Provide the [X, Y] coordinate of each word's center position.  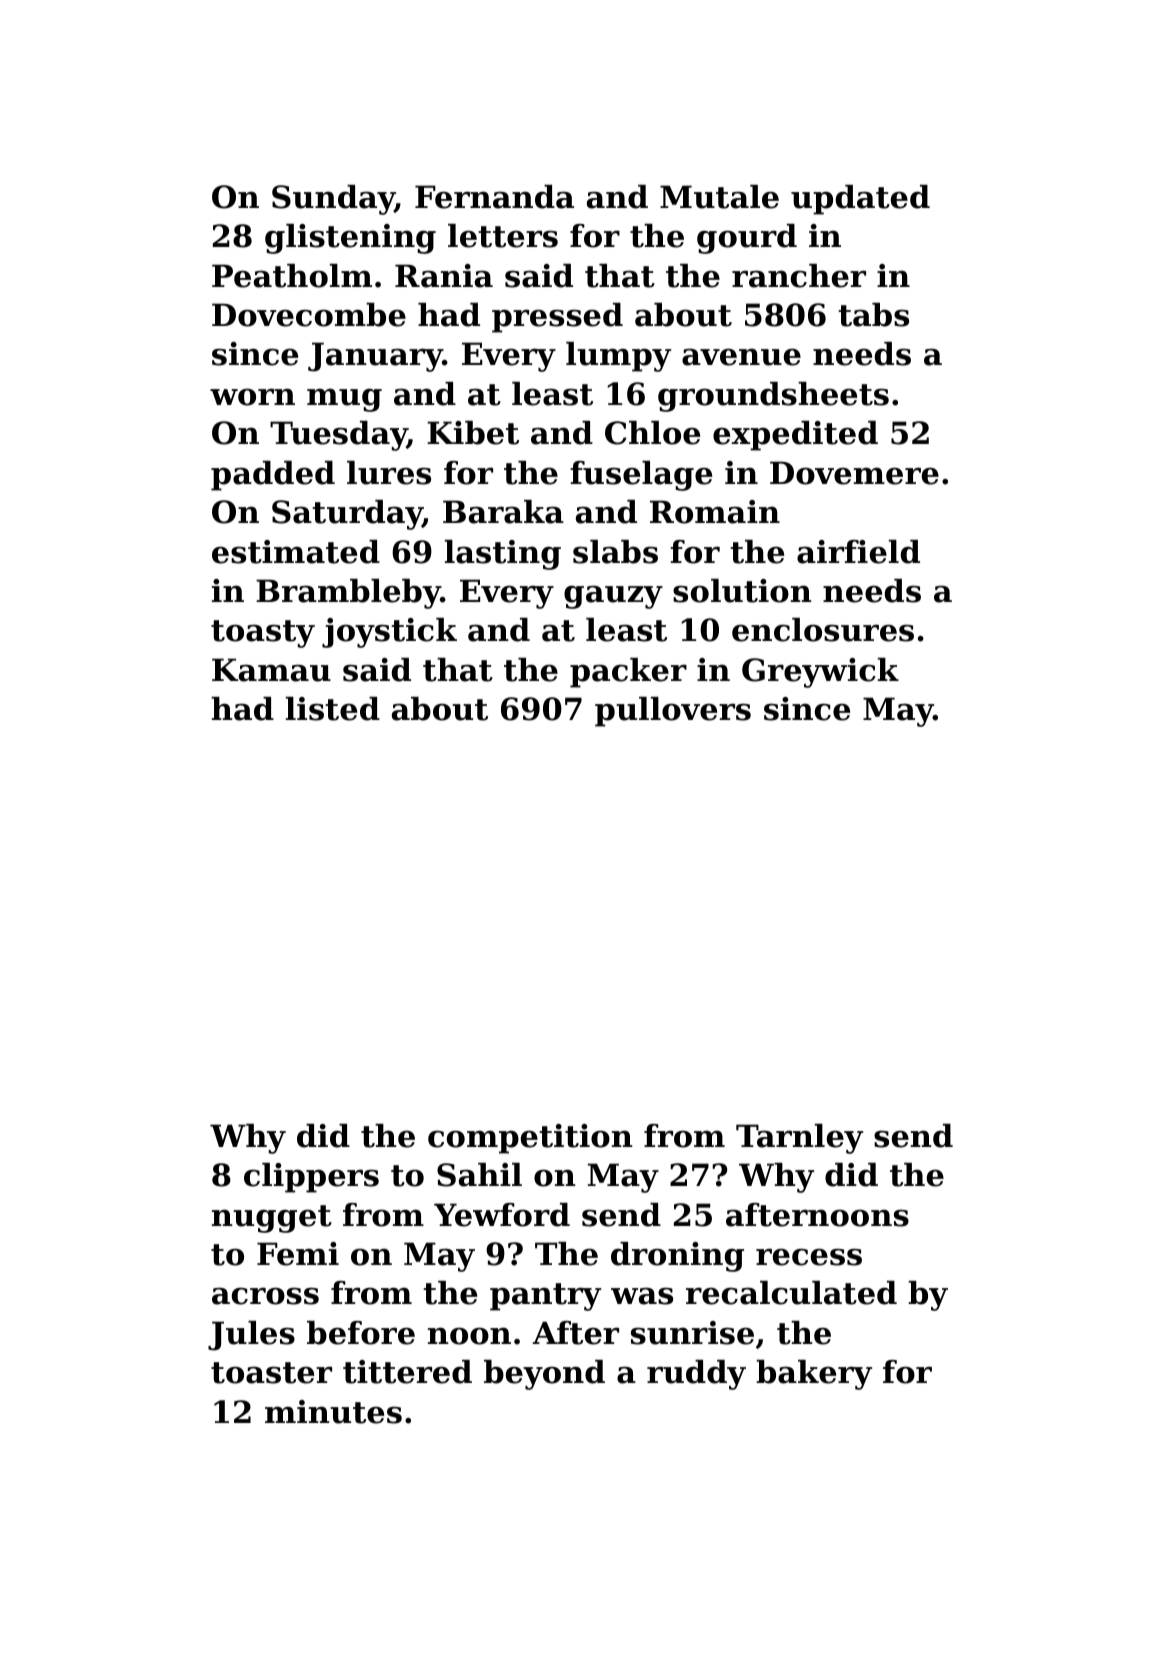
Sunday [333, 200]
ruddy [696, 1375]
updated [860, 200]
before [361, 1333]
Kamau [271, 670]
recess [809, 1257]
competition [530, 1139]
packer [628, 673]
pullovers [673, 712]
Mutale [719, 197]
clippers [311, 1178]
